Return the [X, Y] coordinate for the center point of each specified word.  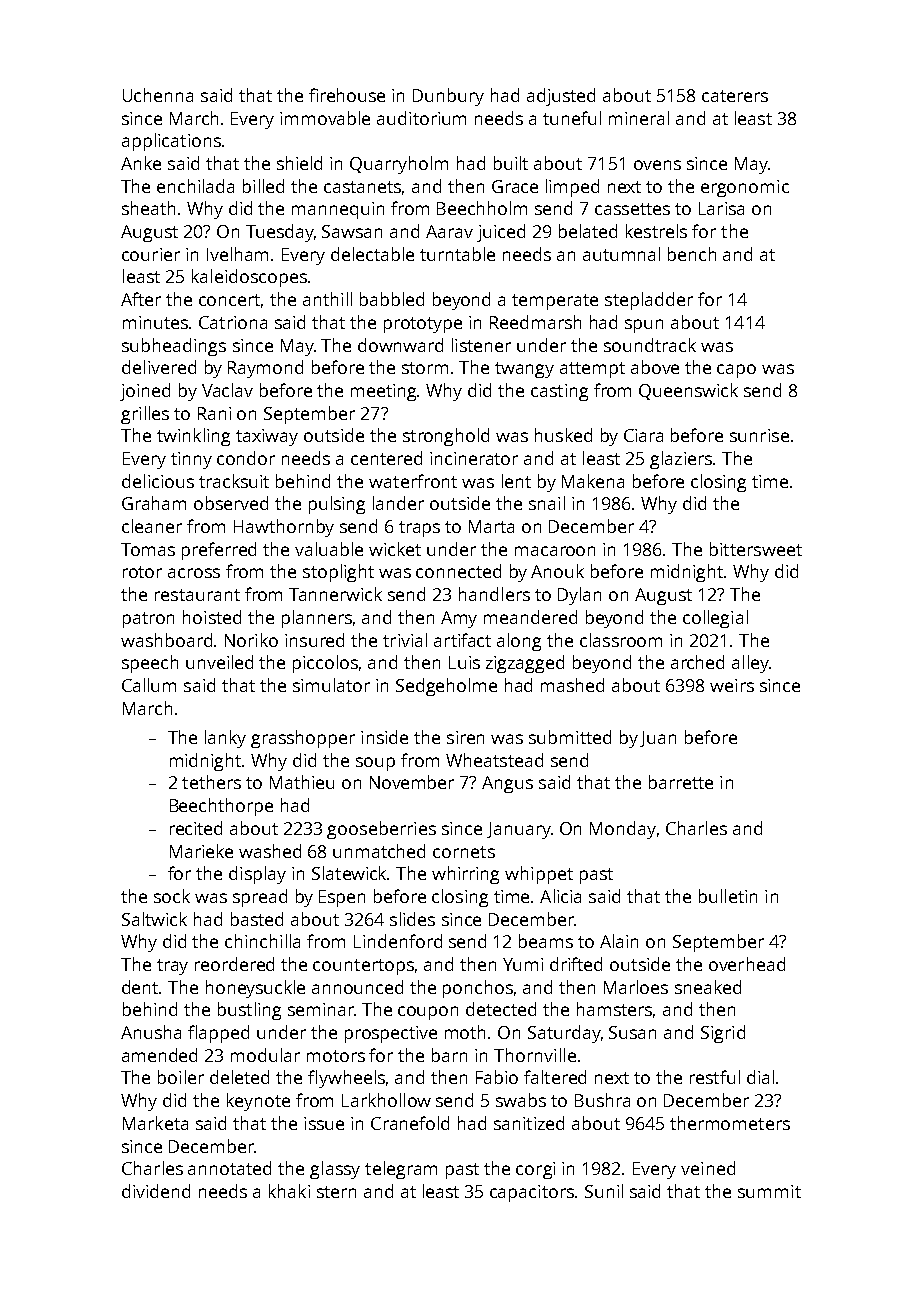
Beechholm [482, 208]
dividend [156, 1191]
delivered [159, 367]
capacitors [532, 1193]
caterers [735, 96]
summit [769, 1191]
